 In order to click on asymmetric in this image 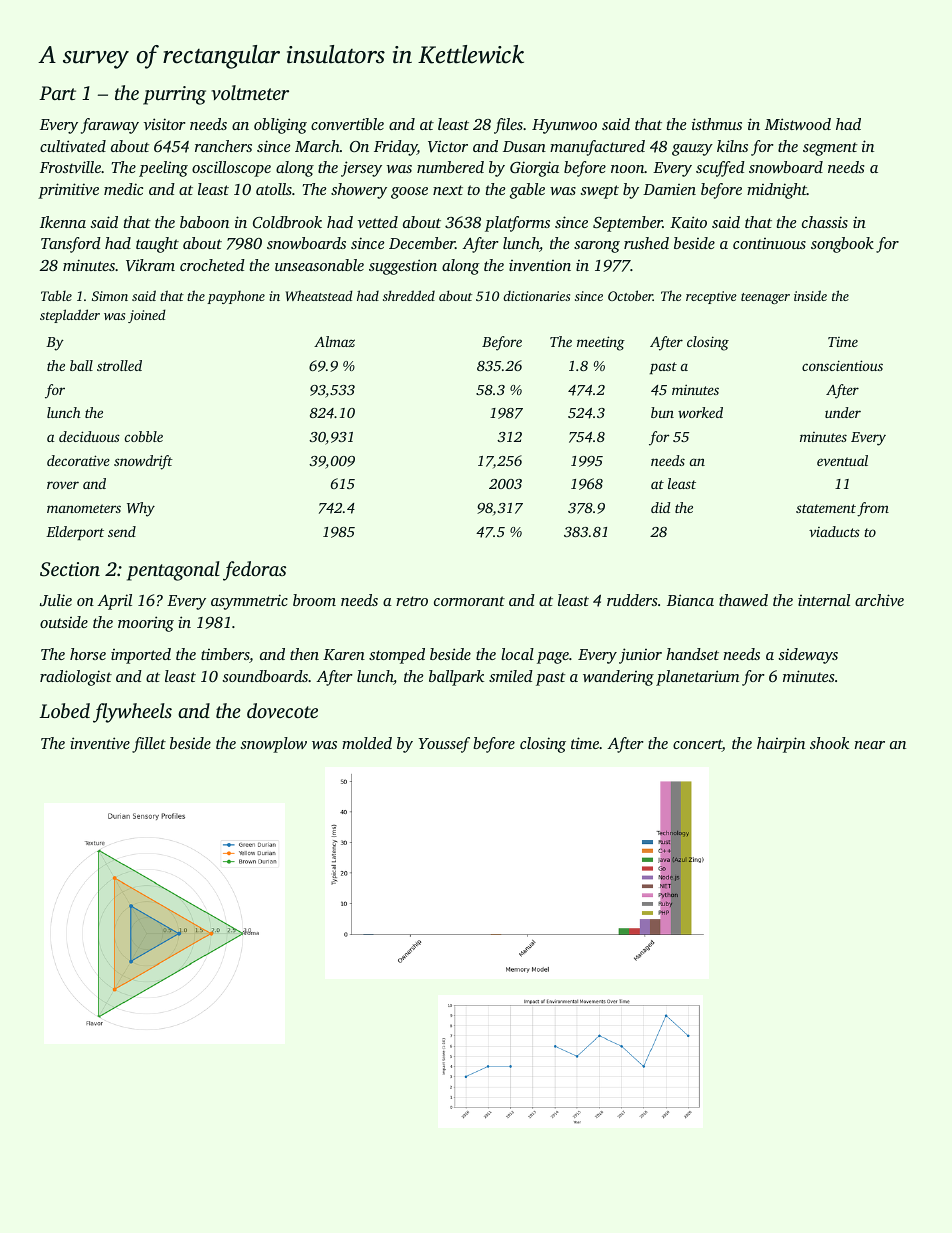, I will do `click(249, 602)`.
